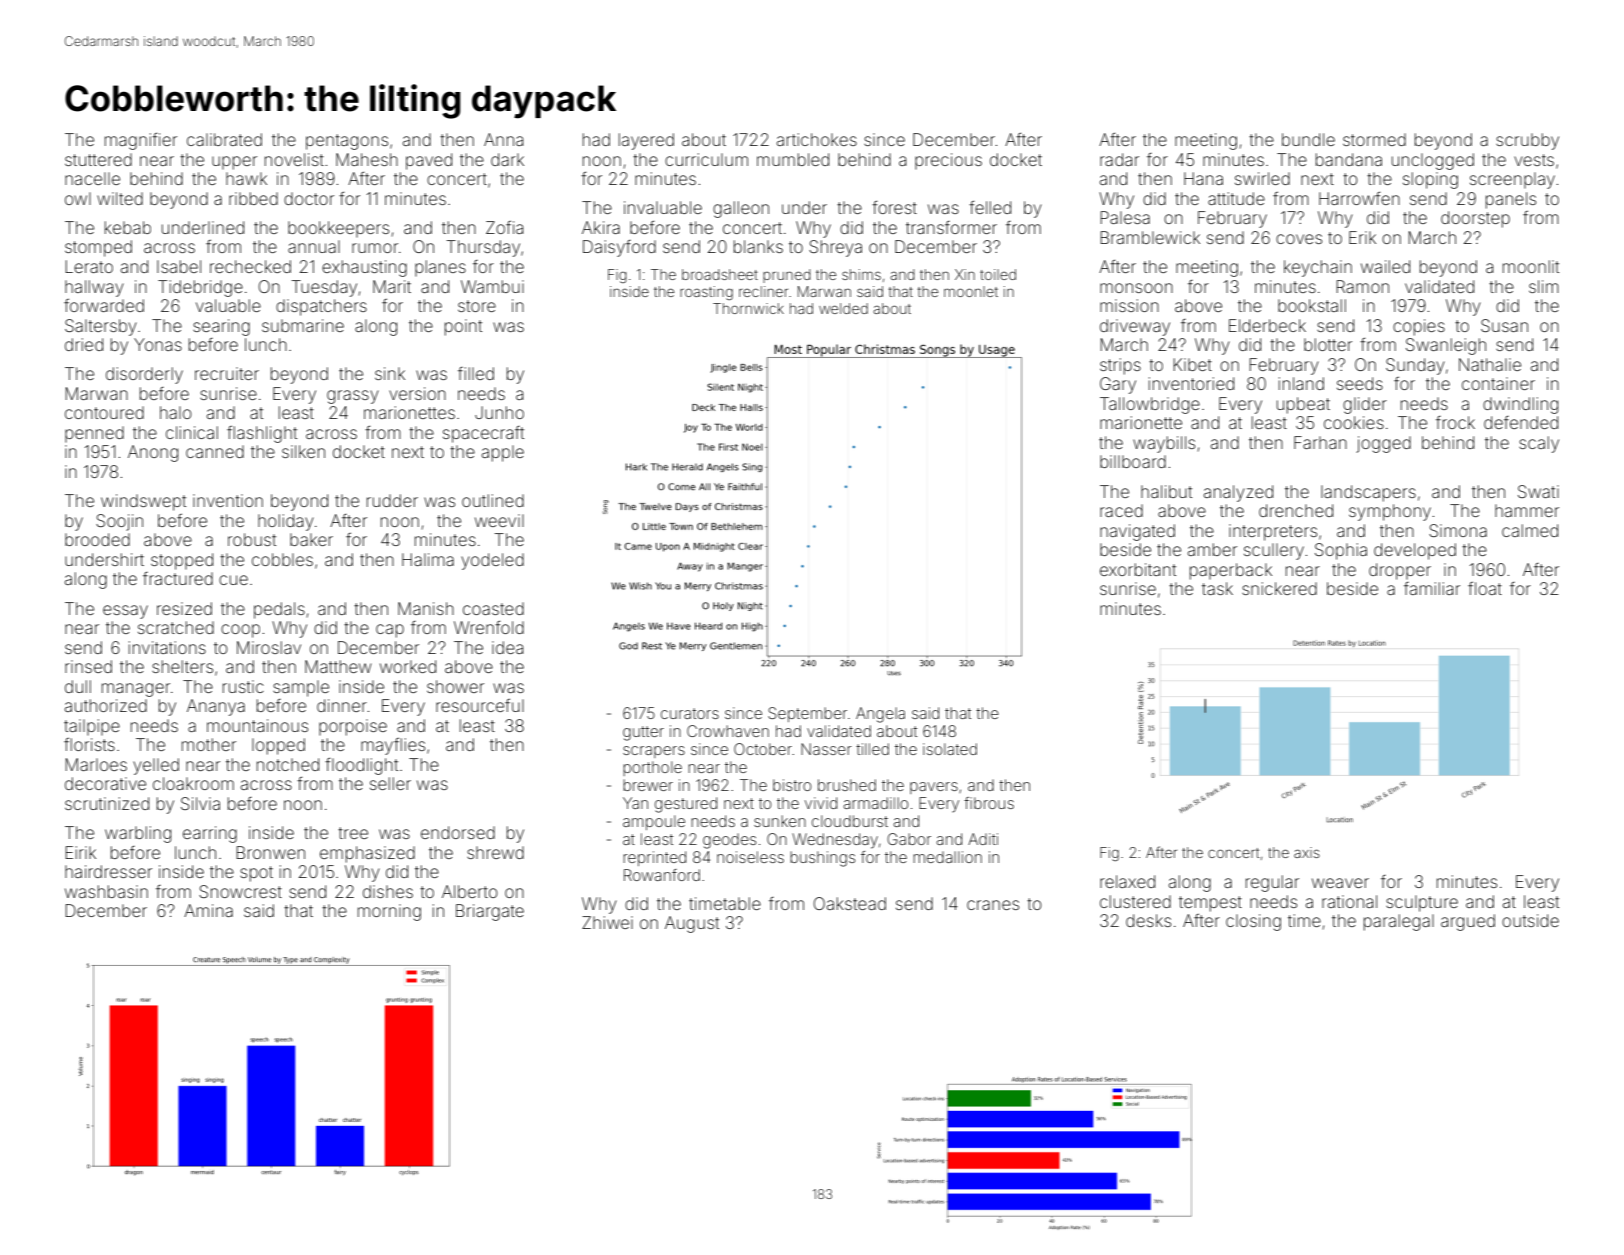 Image resolution: width=1624 pixels, height=1255 pixels. Describe the element at coordinates (141, 141) in the screenshot. I see `magnifier` at that location.
